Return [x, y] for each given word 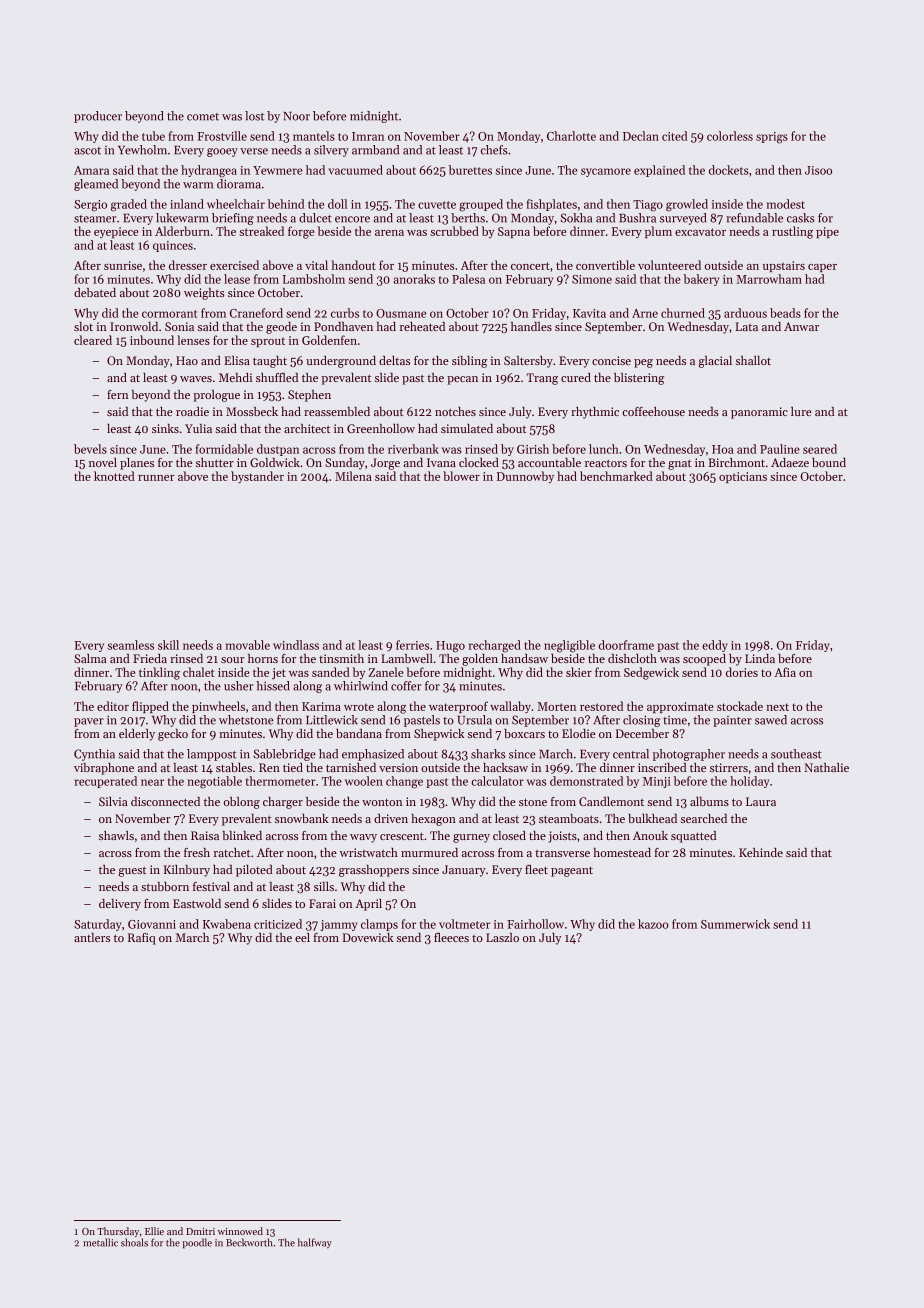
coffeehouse [654, 411]
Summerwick [735, 924]
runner [156, 478]
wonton [382, 802]
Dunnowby [525, 477]
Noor [296, 116]
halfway [315, 1243]
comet [203, 117]
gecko [173, 735]
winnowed [240, 1231]
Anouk [650, 835]
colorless [730, 136]
